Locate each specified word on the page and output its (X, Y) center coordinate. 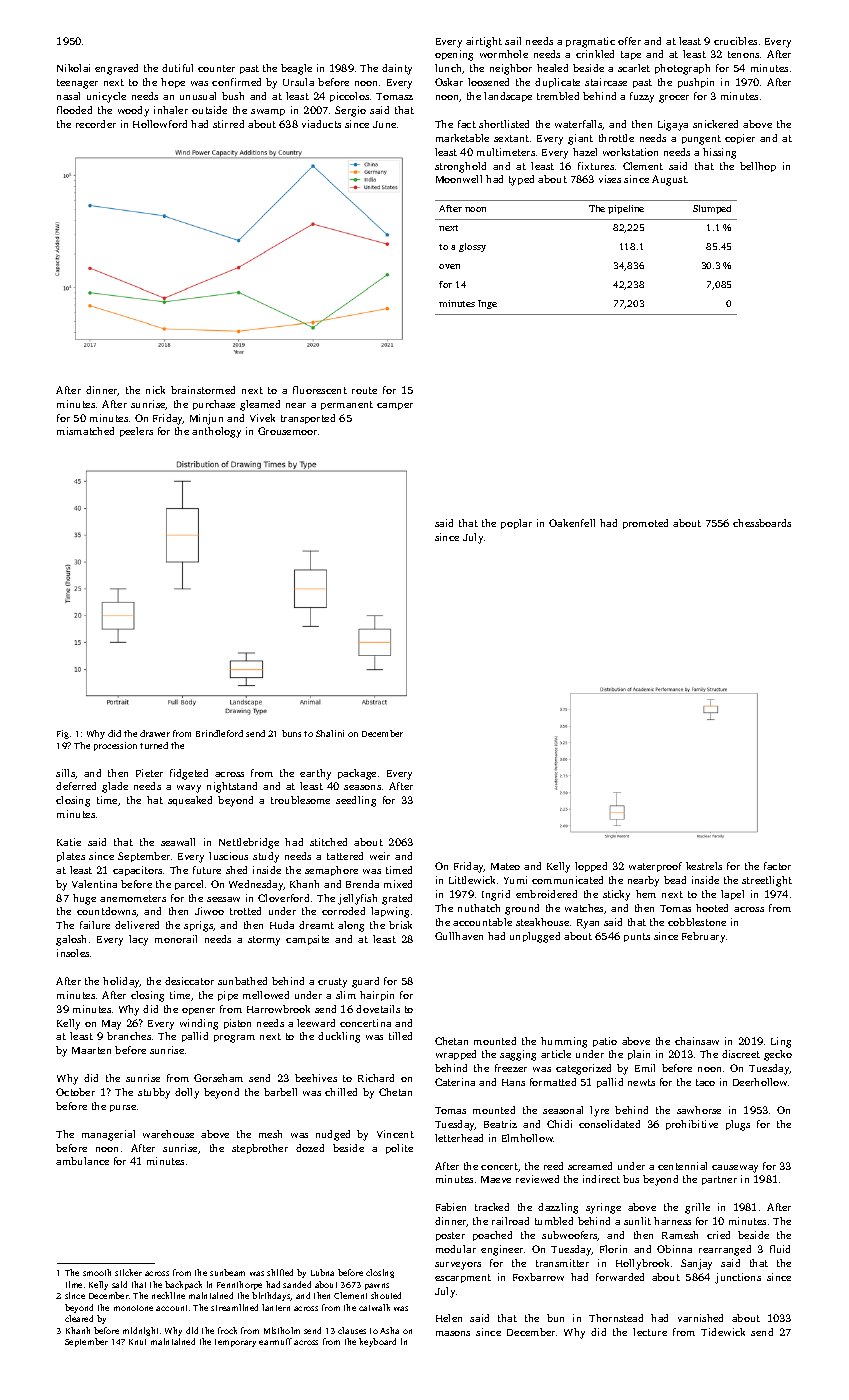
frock (227, 1330)
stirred (228, 124)
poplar (516, 524)
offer (629, 41)
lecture (650, 1332)
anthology (216, 432)
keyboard (377, 1342)
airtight (484, 42)
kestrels (704, 866)
